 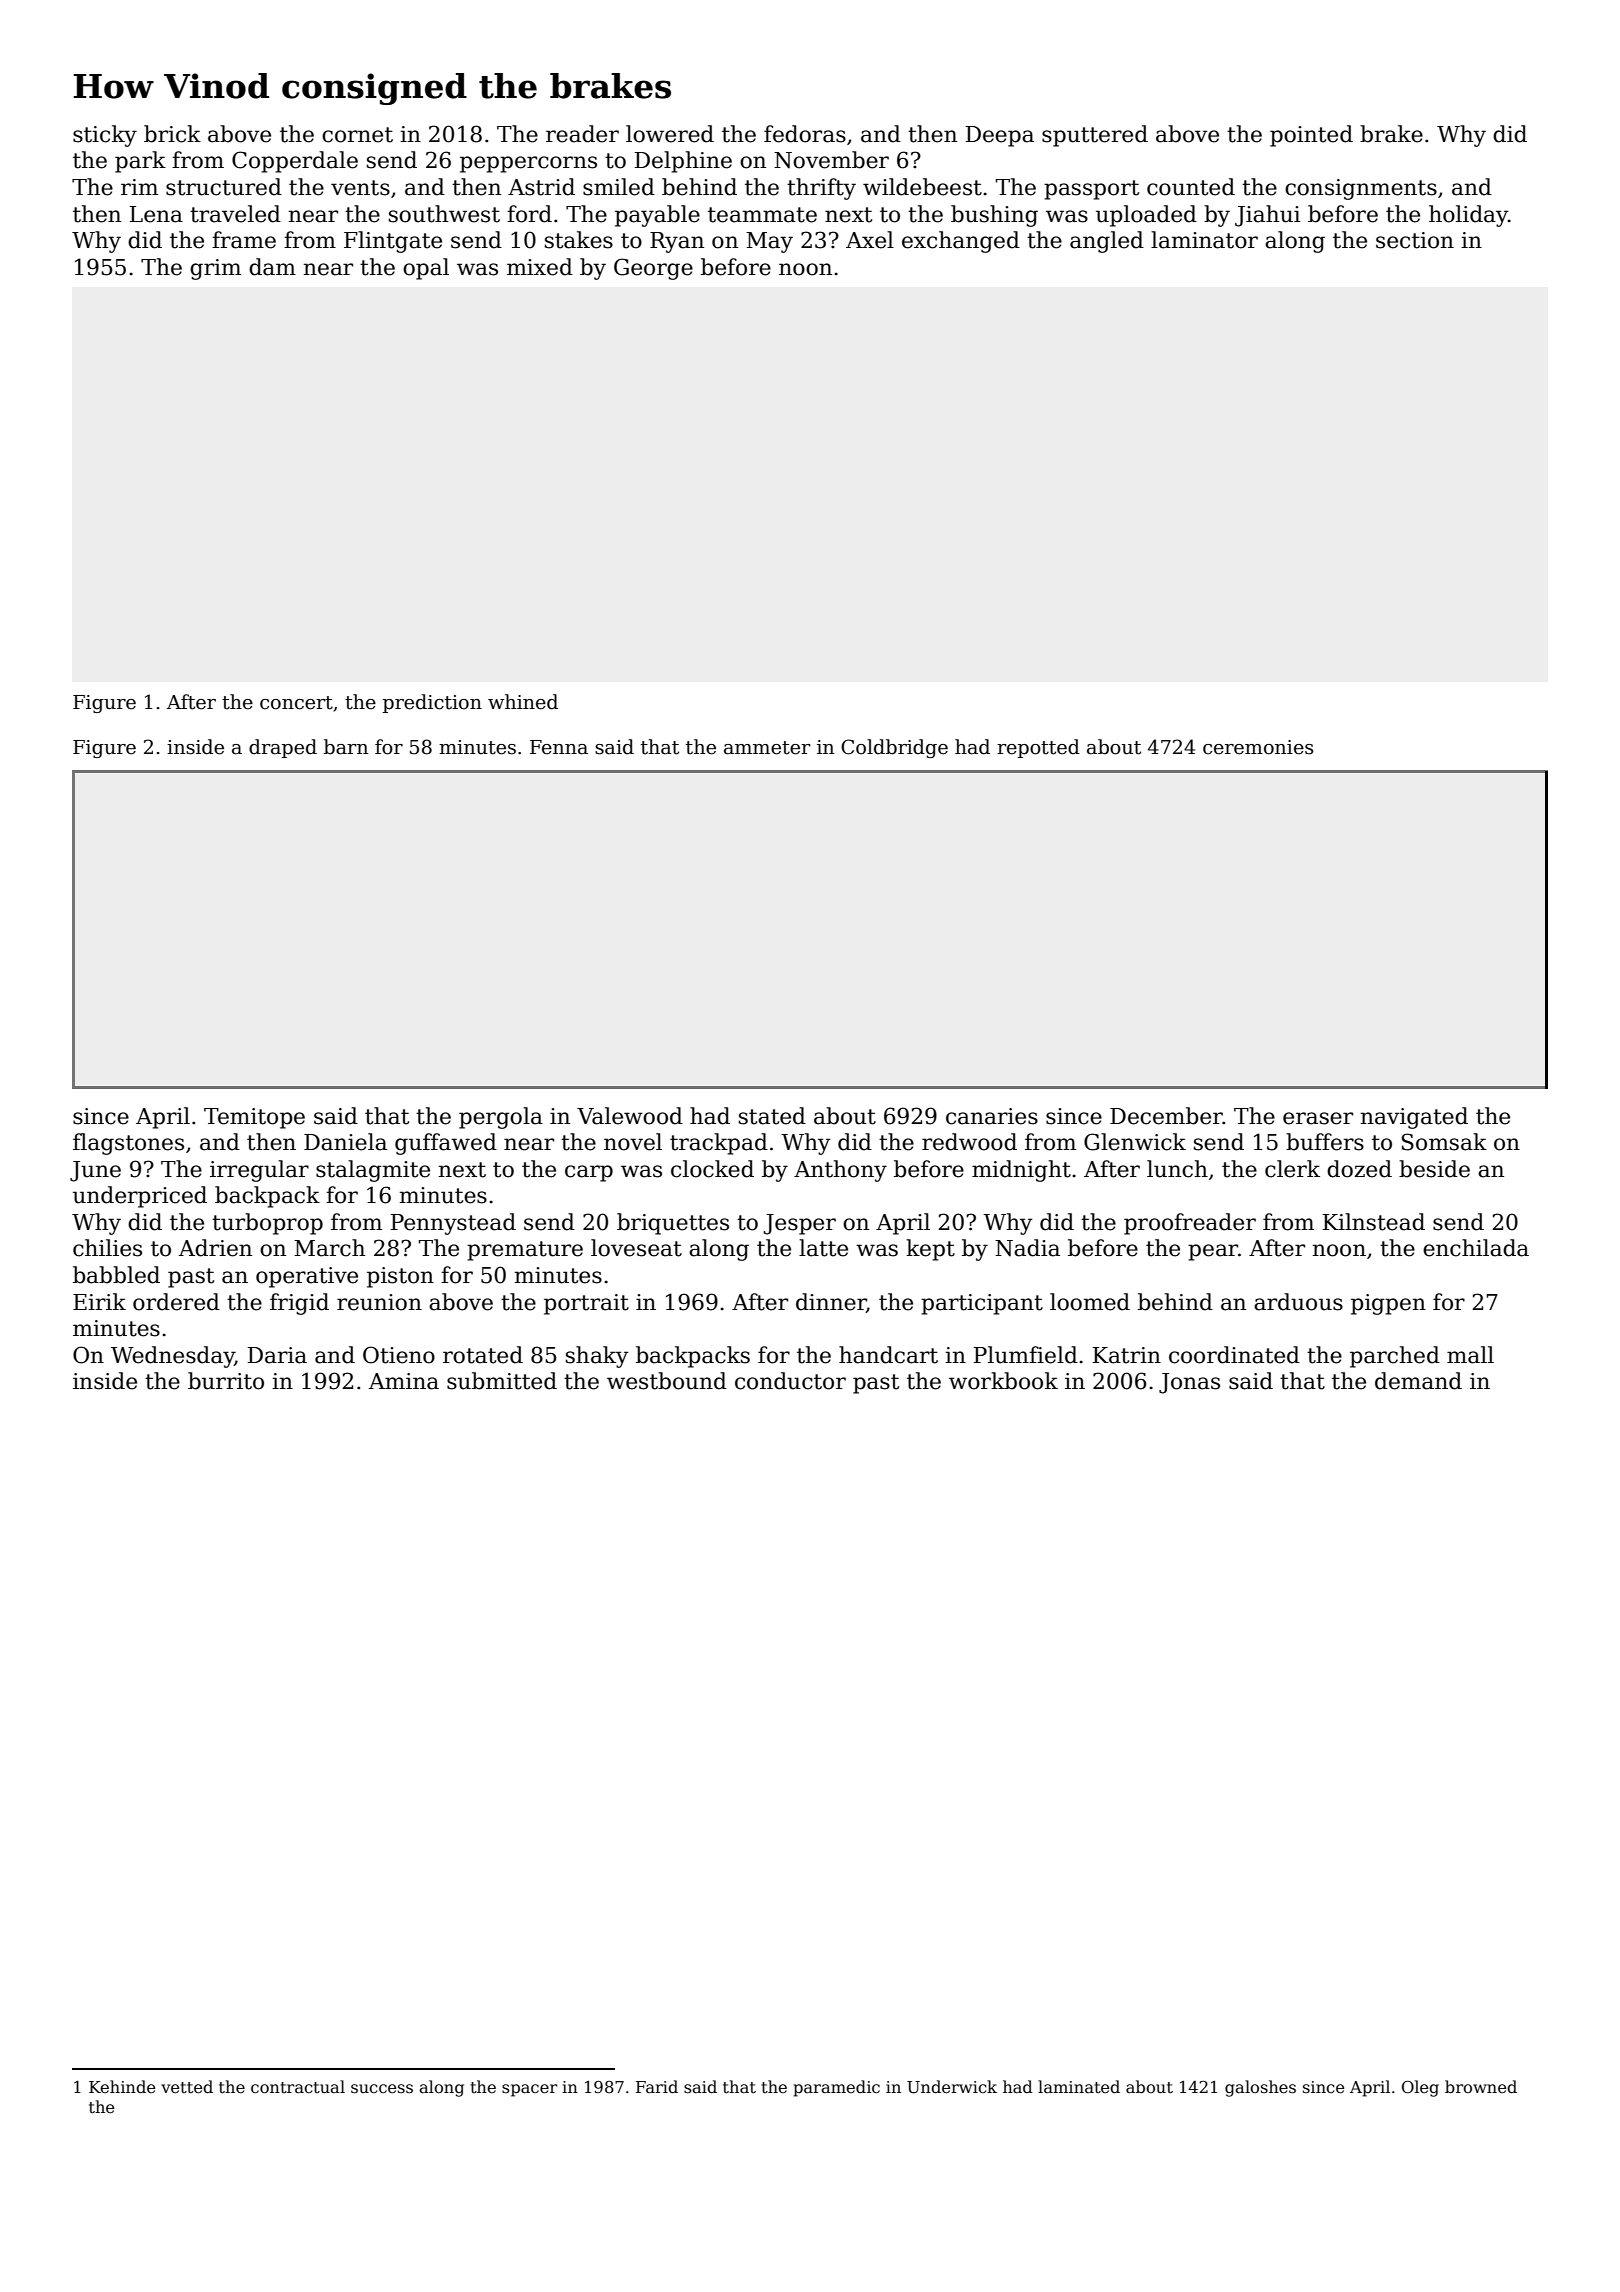 What do you see at coordinates (767, 748) in the page?
I see `ammeter` at bounding box center [767, 748].
